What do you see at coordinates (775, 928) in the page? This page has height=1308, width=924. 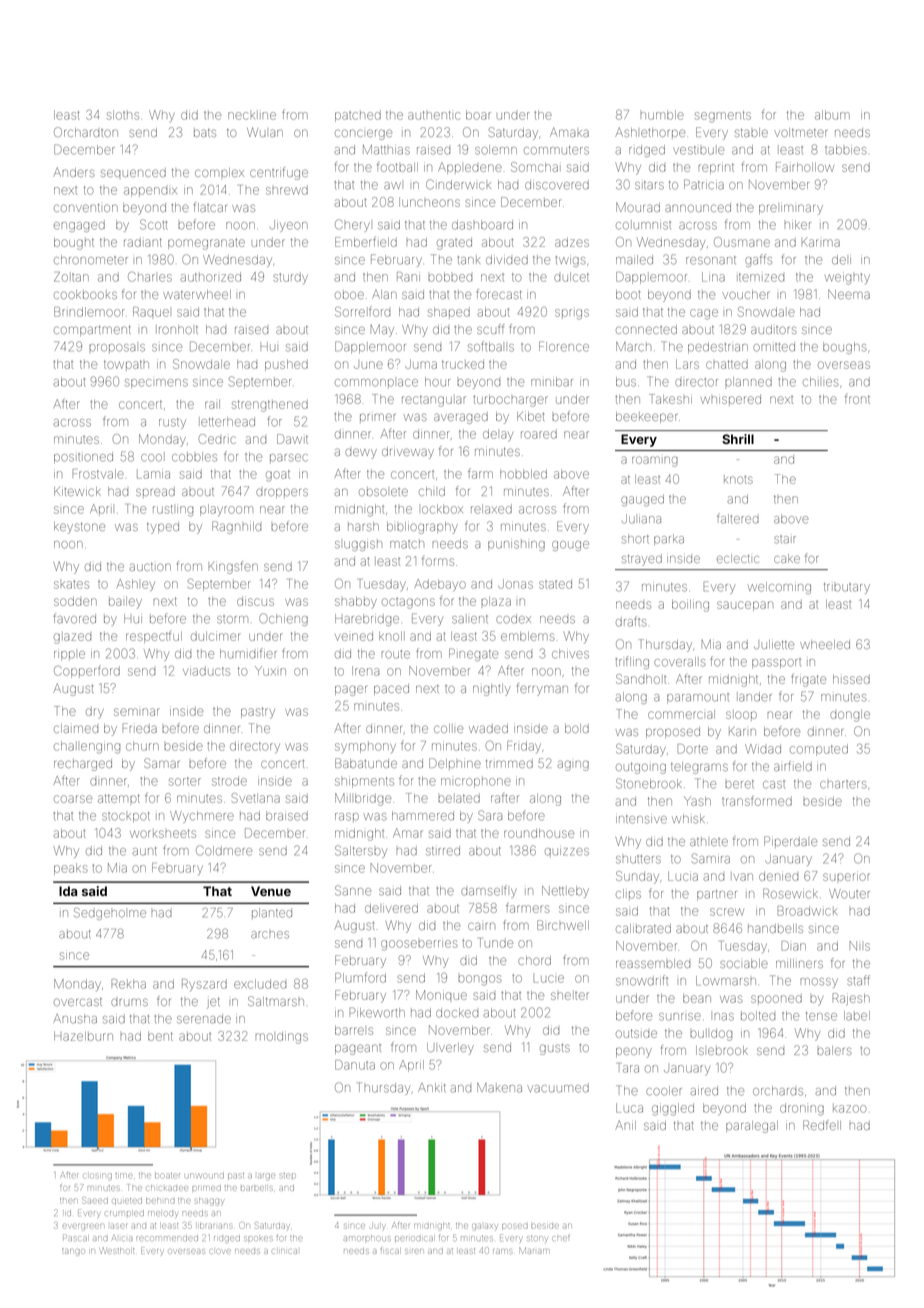 I see `handbells` at bounding box center [775, 928].
